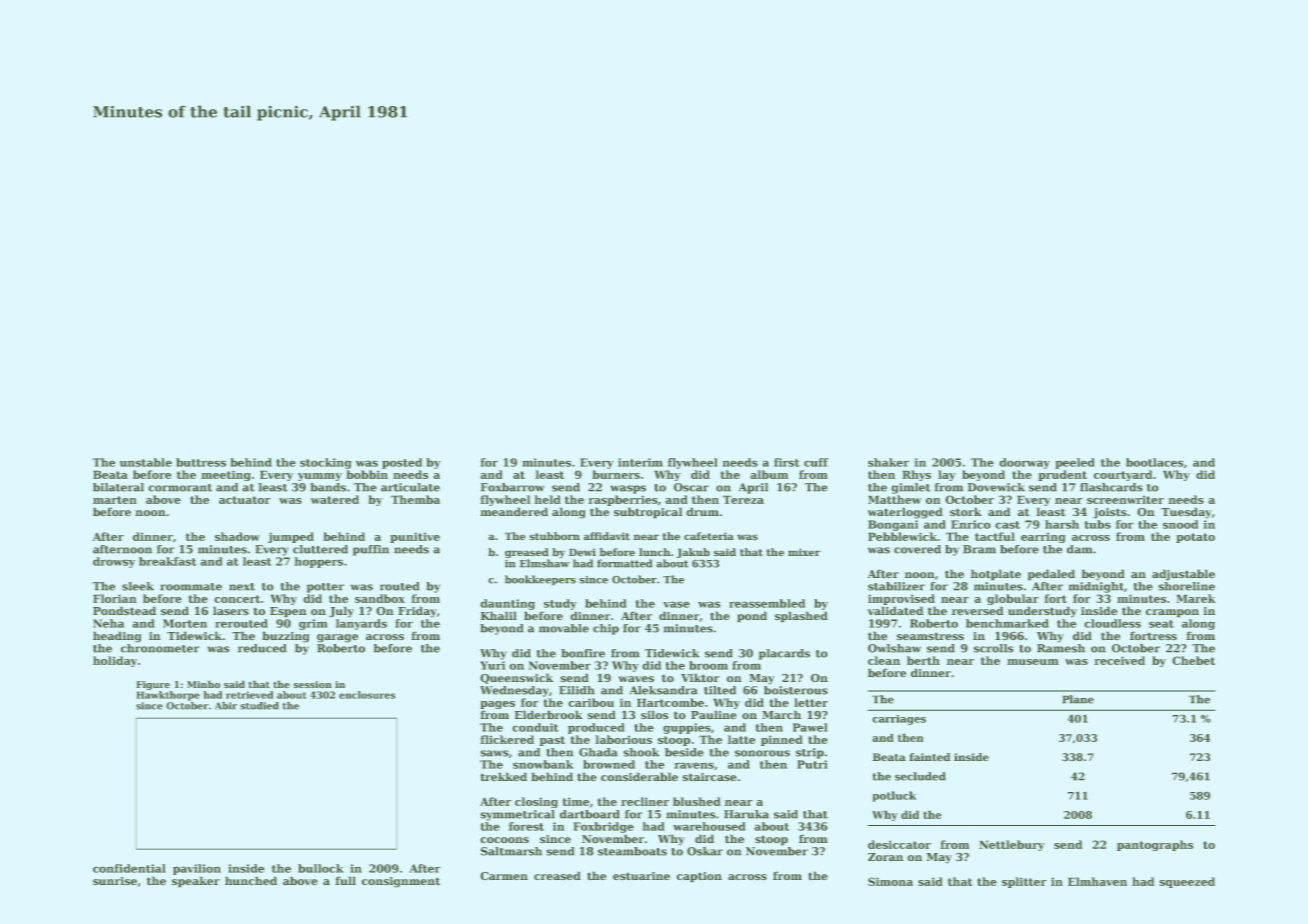 This document has height=924, width=1308. What do you see at coordinates (367, 695) in the document?
I see `enclosures` at bounding box center [367, 695].
